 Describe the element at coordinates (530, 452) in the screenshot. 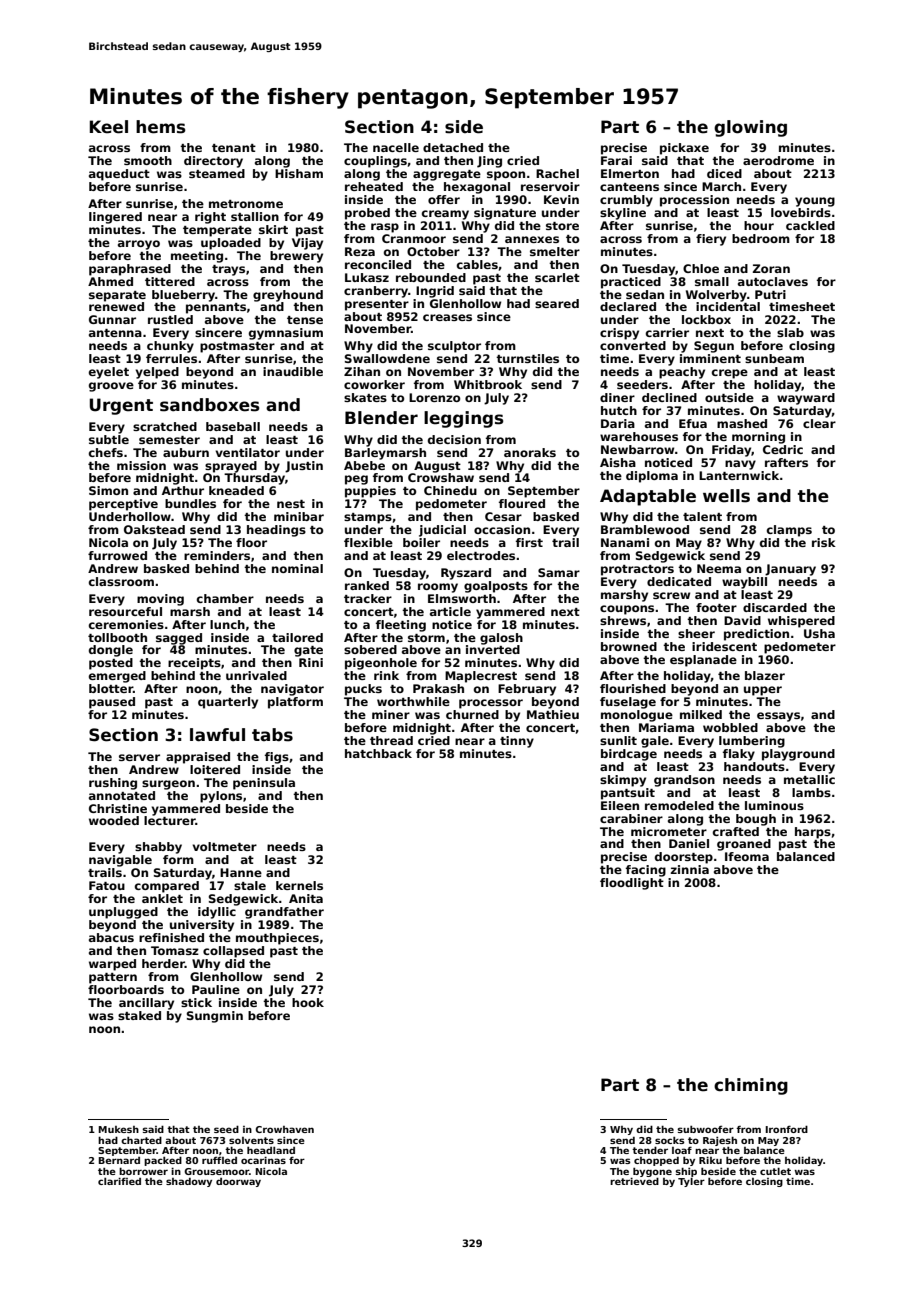

I see `anoraks` at that location.
